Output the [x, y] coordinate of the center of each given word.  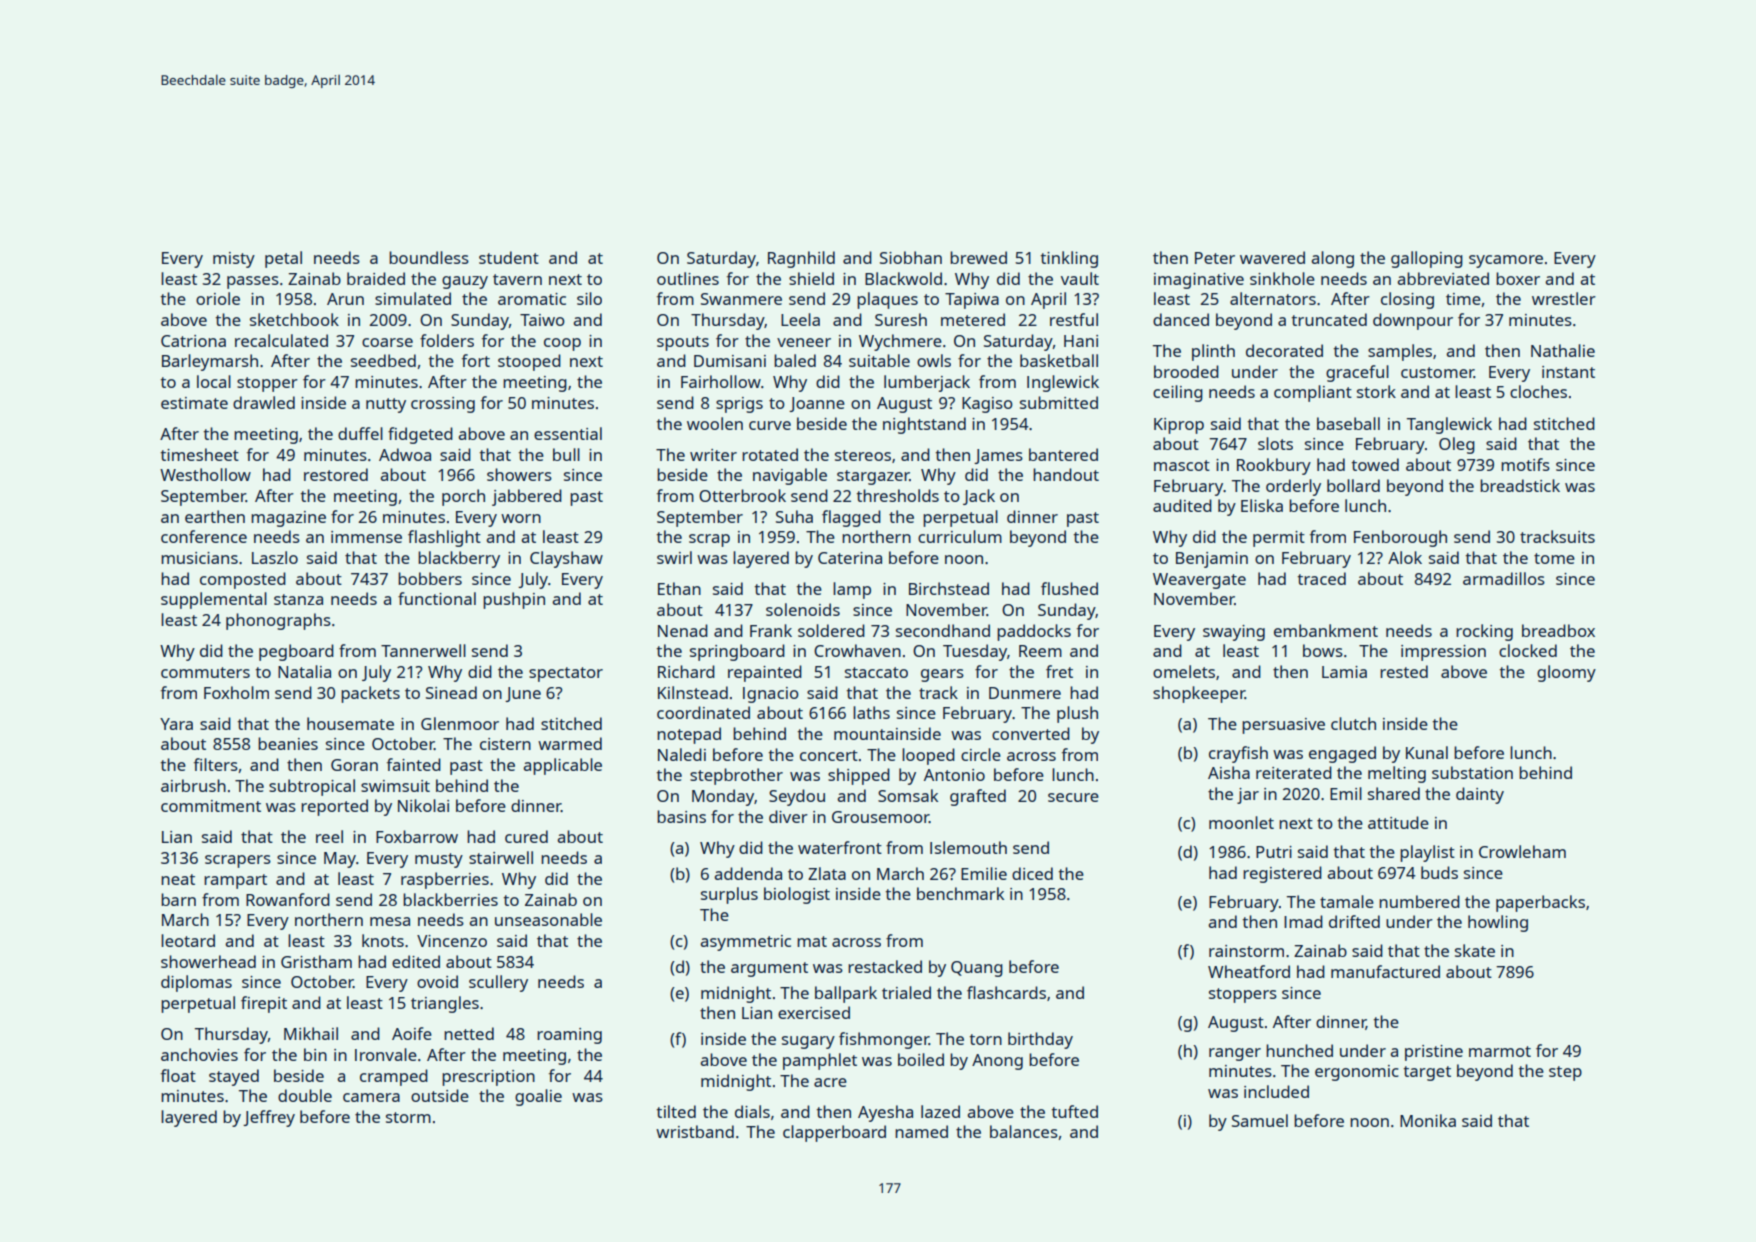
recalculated [281, 340]
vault [1080, 278]
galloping [1427, 259]
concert [829, 755]
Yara [176, 724]
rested [1404, 671]
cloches [1538, 391]
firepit [264, 1004]
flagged [851, 518]
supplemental [214, 600]
